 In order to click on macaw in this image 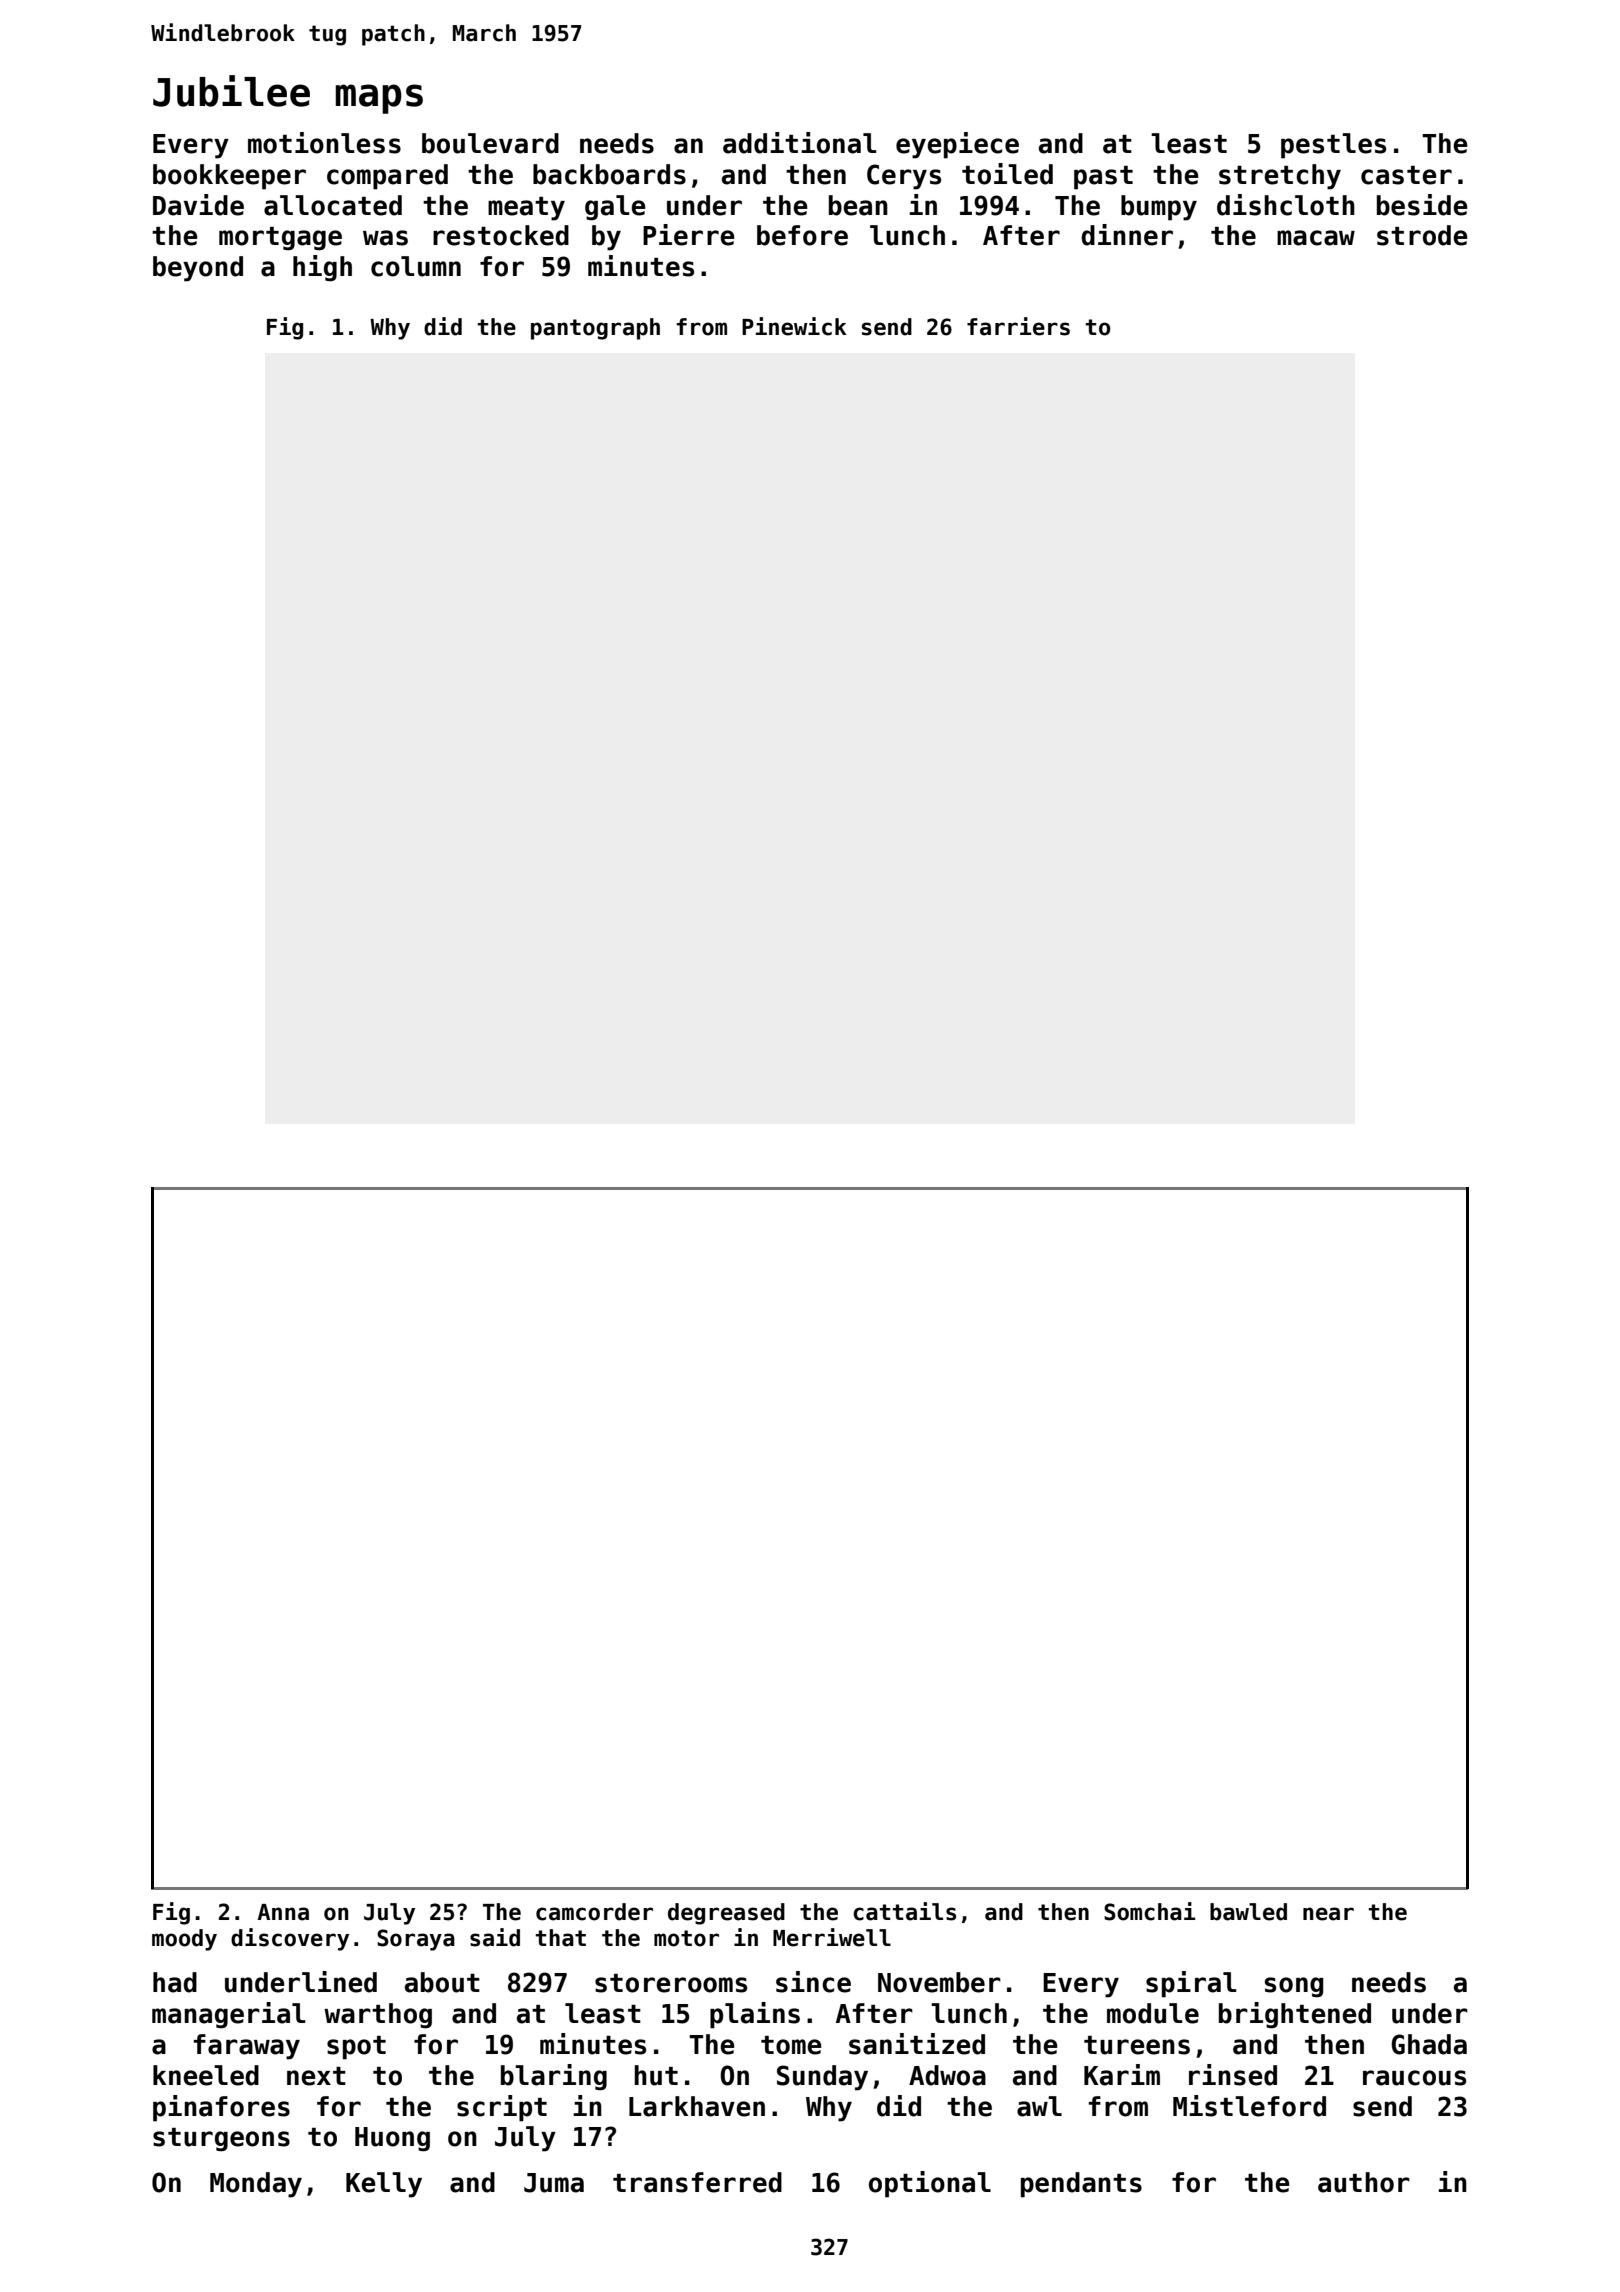, I will do `click(1316, 238)`.
